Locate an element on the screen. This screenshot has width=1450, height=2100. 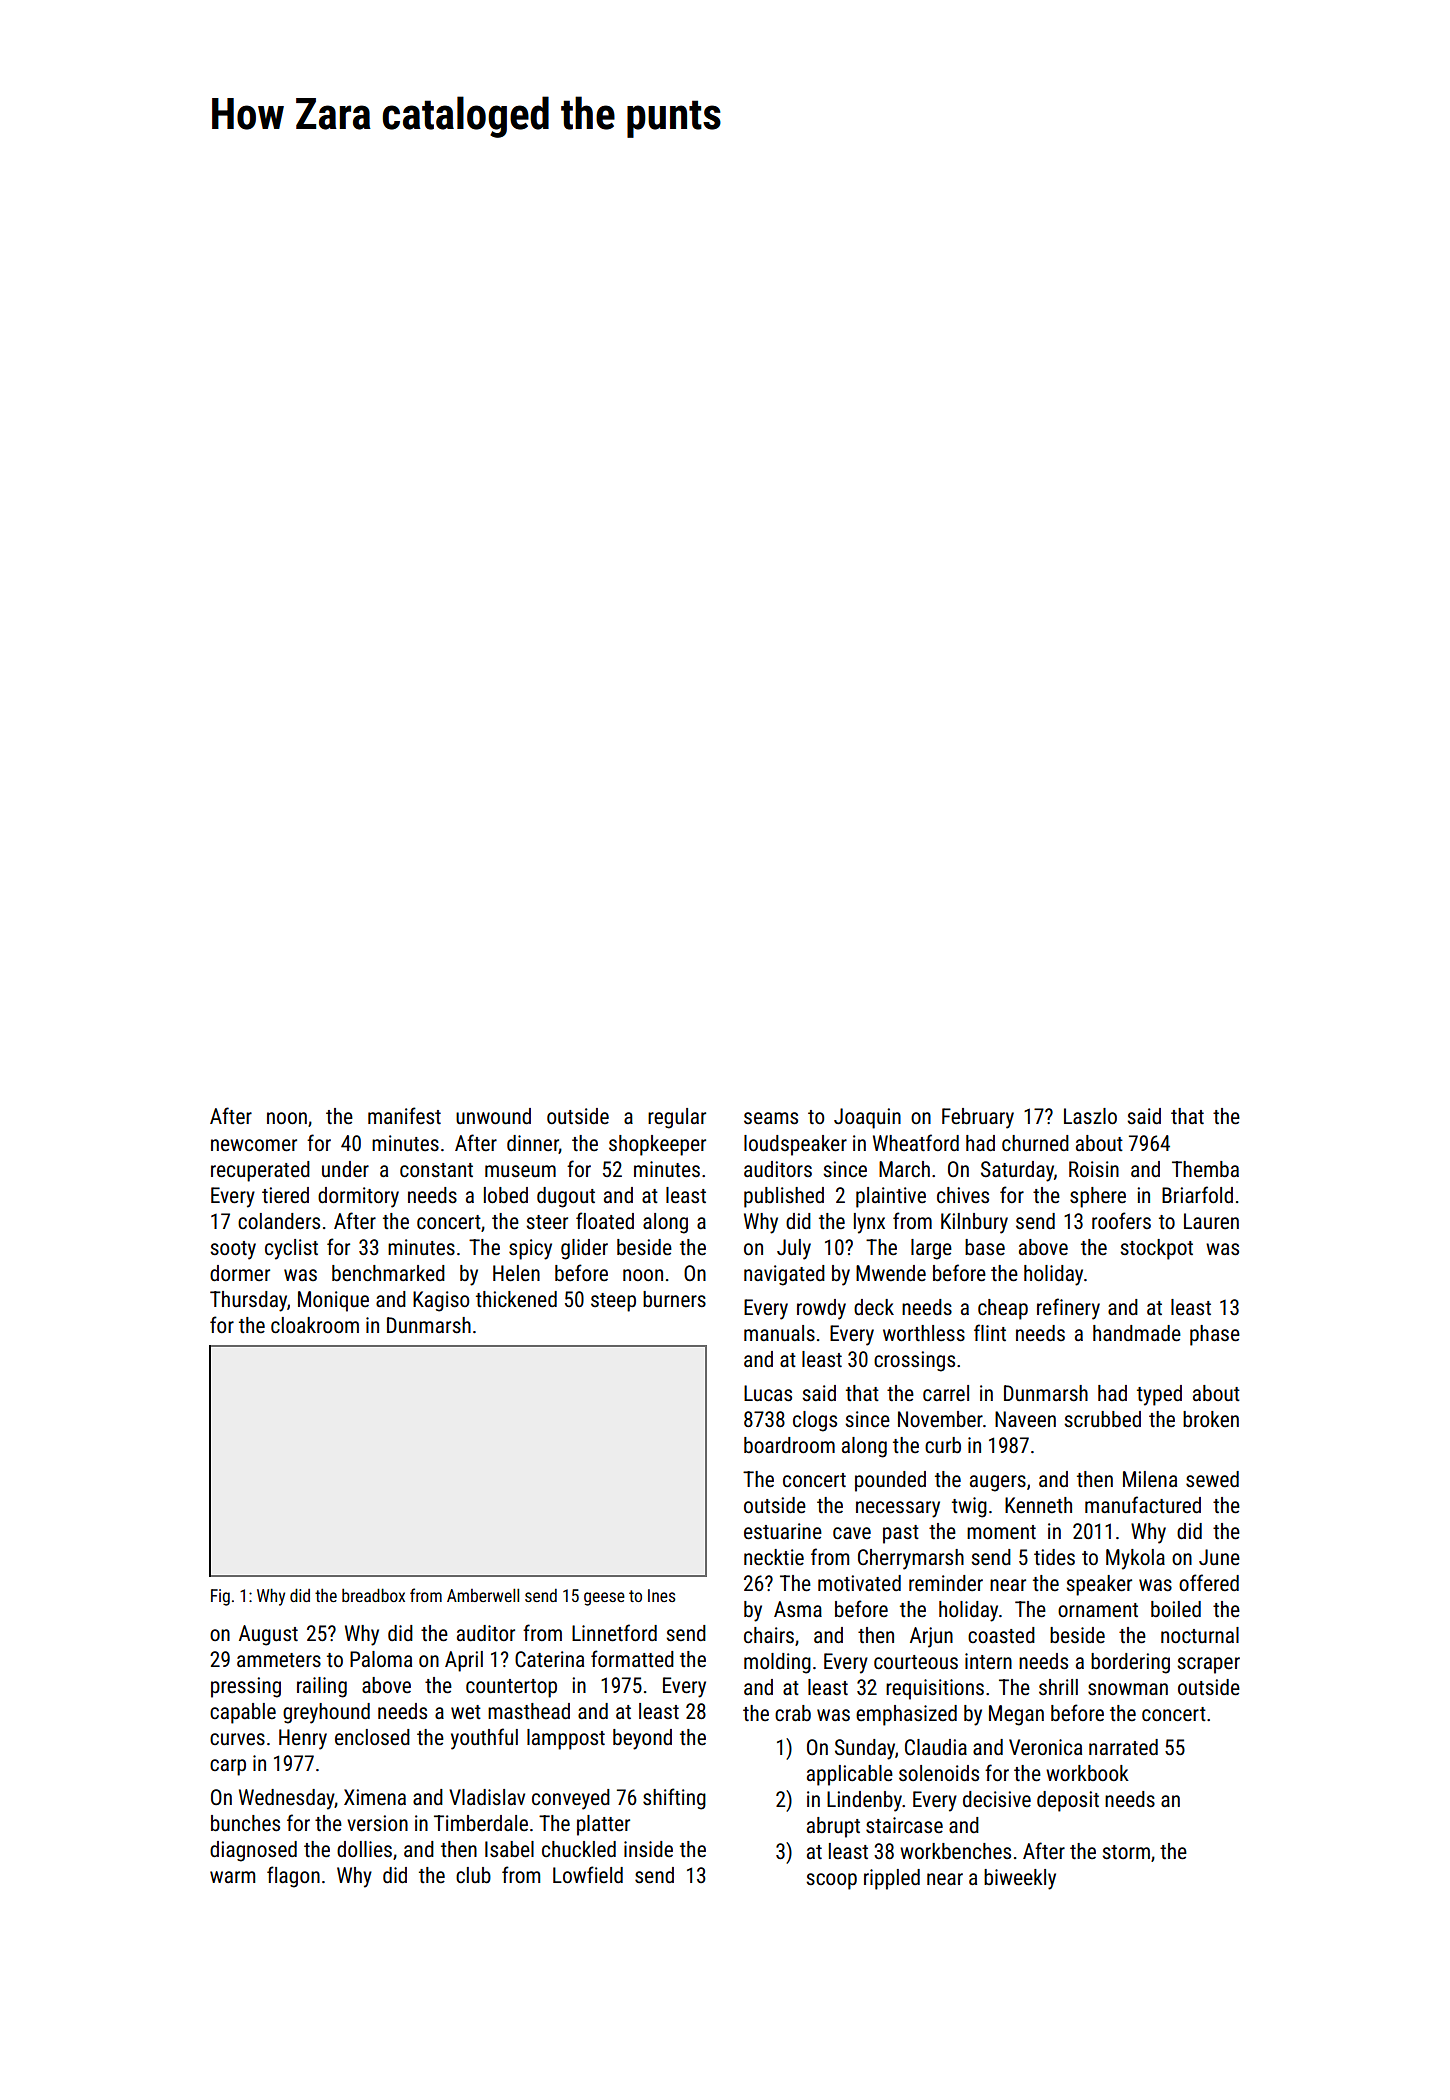
bunches is located at coordinates (245, 1823).
